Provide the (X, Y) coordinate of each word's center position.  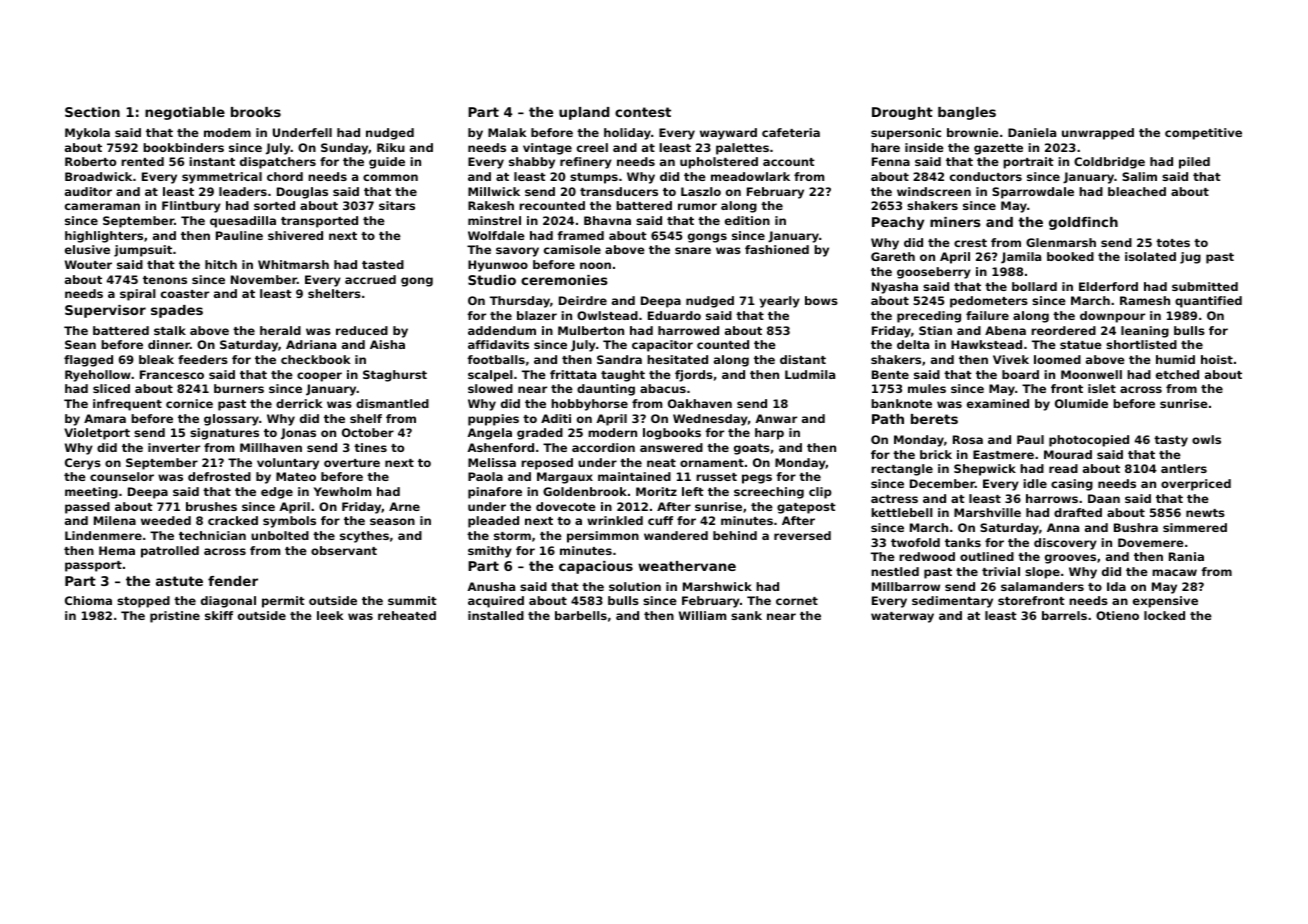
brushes (211, 506)
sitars (397, 205)
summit (412, 600)
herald (280, 330)
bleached (1137, 191)
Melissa (492, 462)
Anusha (491, 586)
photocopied (1089, 441)
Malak (507, 132)
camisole (572, 249)
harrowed (688, 330)
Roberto (90, 161)
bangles (967, 113)
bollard (1034, 286)
